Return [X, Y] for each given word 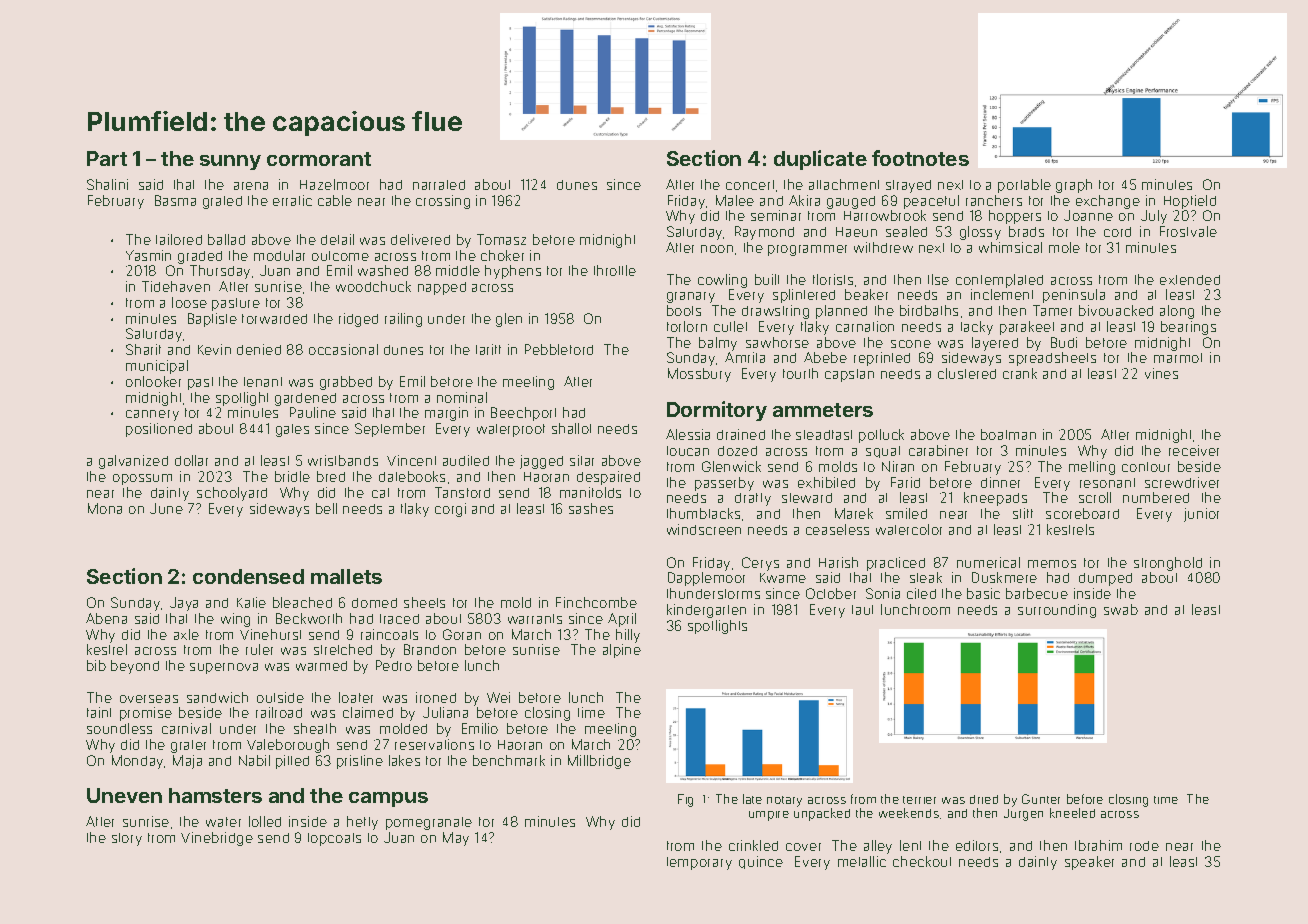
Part [107, 158]
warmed [321, 666]
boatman [1008, 434]
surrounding [1057, 611]
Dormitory [717, 411]
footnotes [920, 158]
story [127, 839]
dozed [737, 451]
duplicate [820, 160]
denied [259, 349]
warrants [535, 619]
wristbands [343, 460]
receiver [1194, 450]
